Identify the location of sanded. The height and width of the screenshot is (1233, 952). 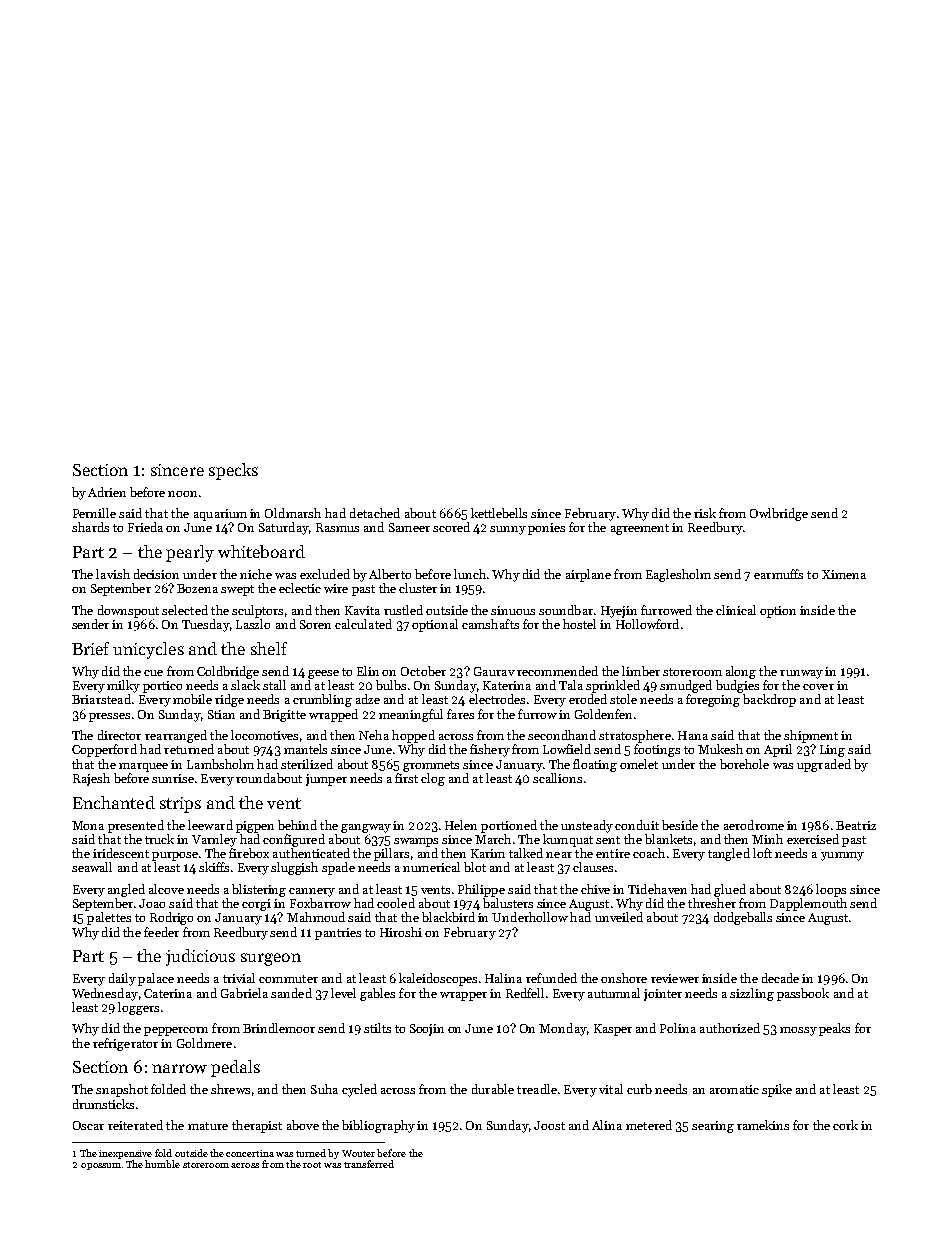
(291, 993).
